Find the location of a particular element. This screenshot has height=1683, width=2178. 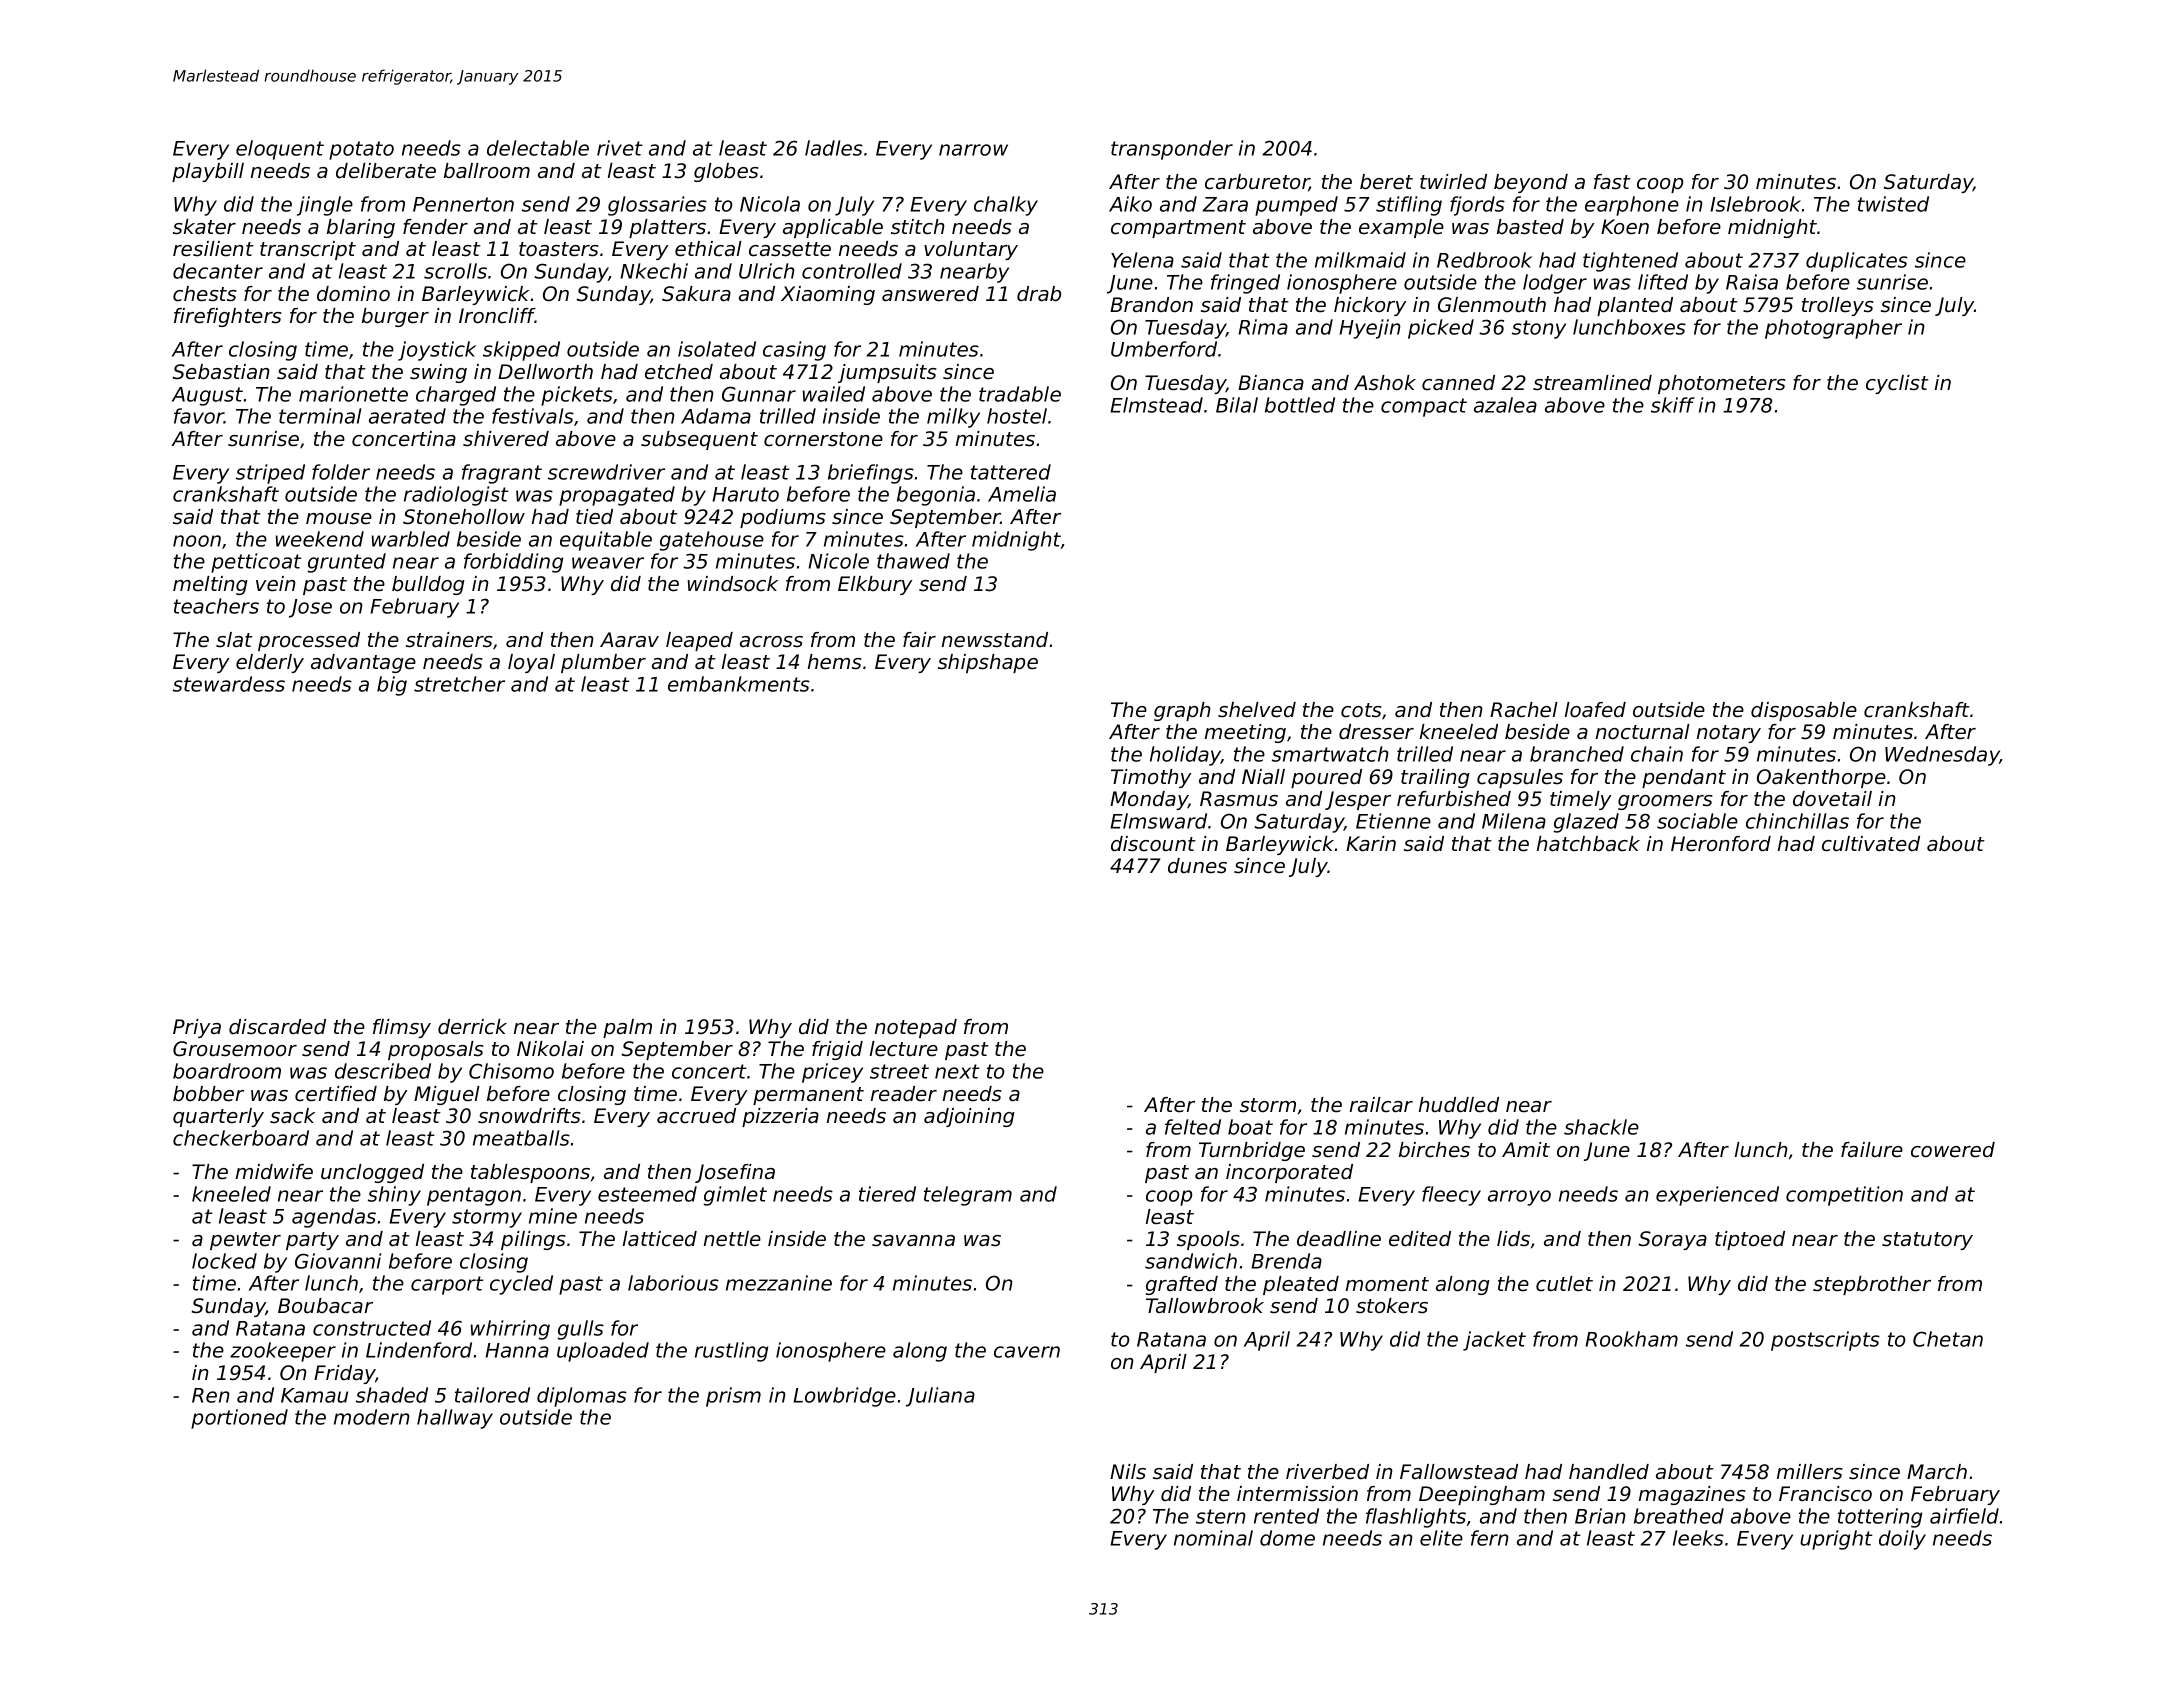

modern is located at coordinates (372, 1417).
